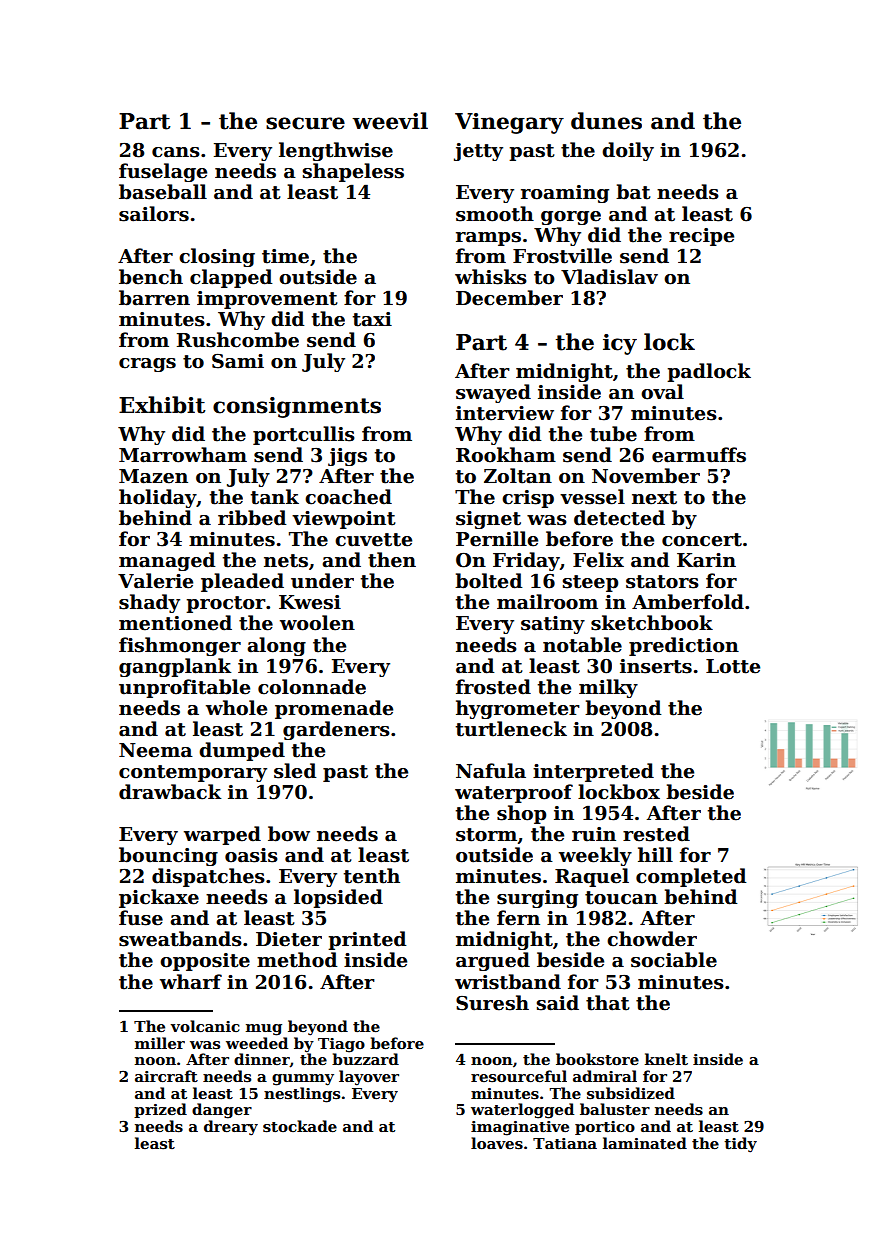 This document has width=884, height=1255. What do you see at coordinates (231, 1128) in the document?
I see `dreary` at bounding box center [231, 1128].
